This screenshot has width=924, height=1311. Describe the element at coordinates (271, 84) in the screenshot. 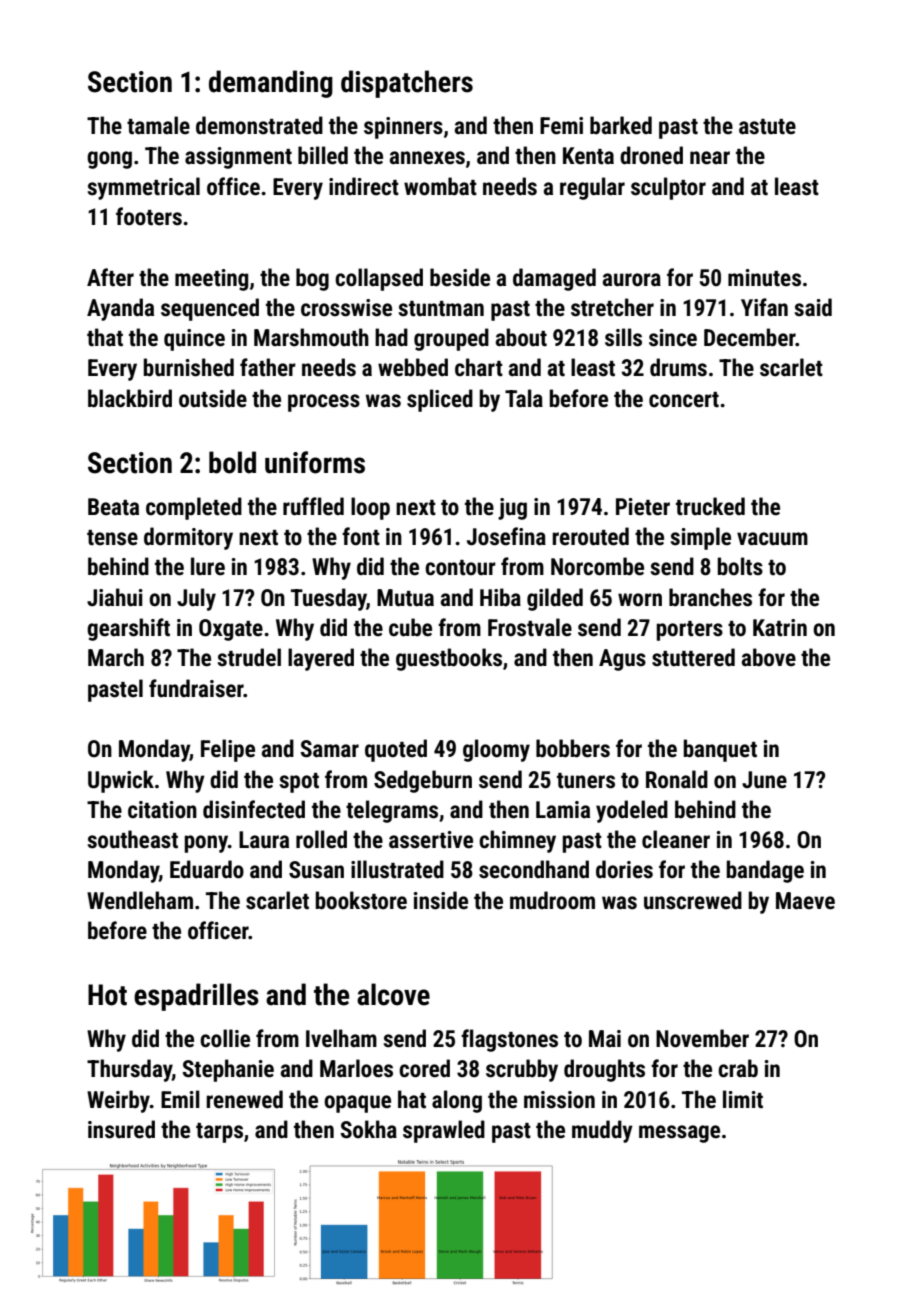

I see `demanding` at that location.
